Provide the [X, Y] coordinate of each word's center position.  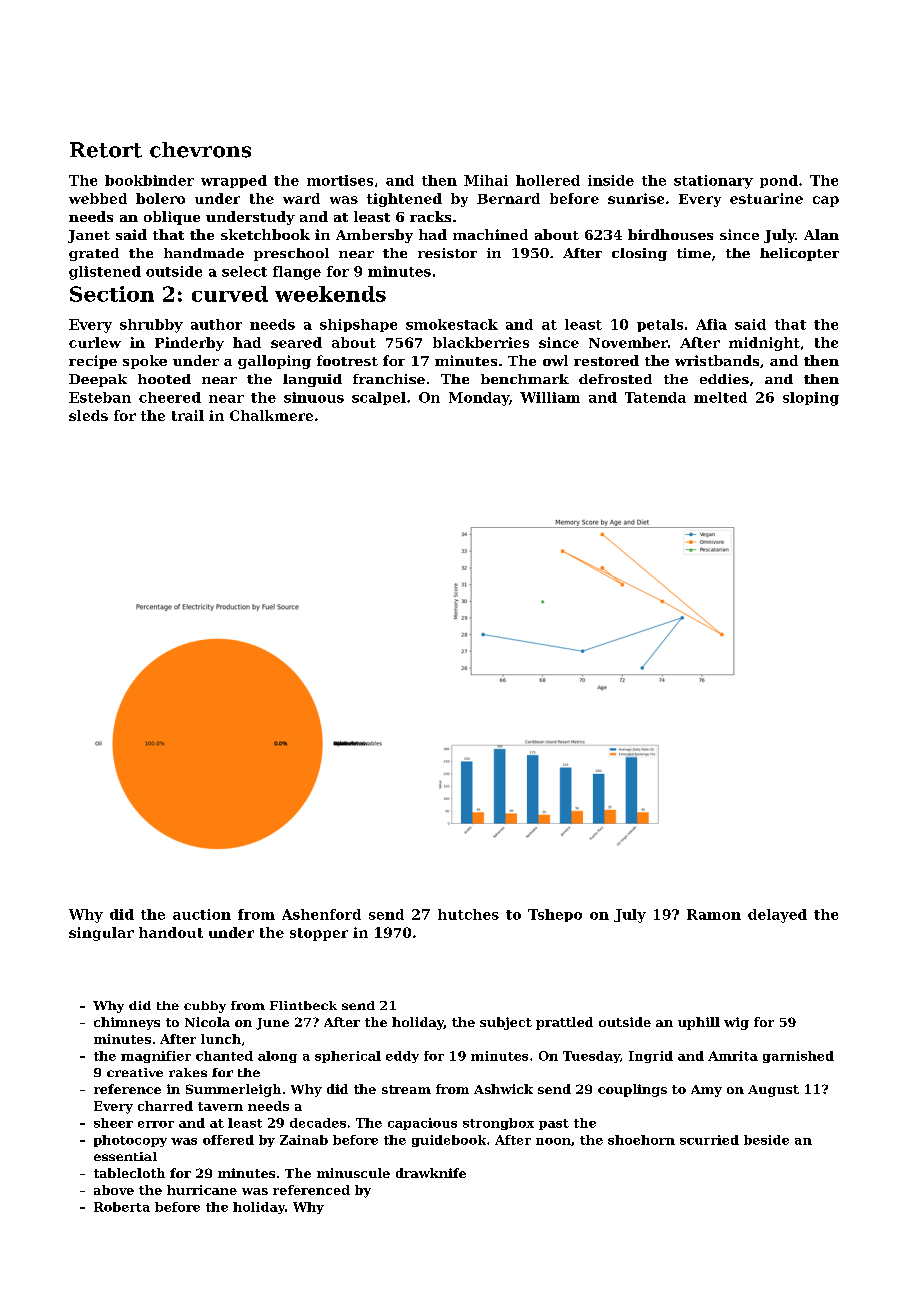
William [550, 397]
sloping [811, 399]
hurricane [202, 1190]
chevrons [200, 150]
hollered [548, 180]
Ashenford [321, 914]
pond [779, 181]
